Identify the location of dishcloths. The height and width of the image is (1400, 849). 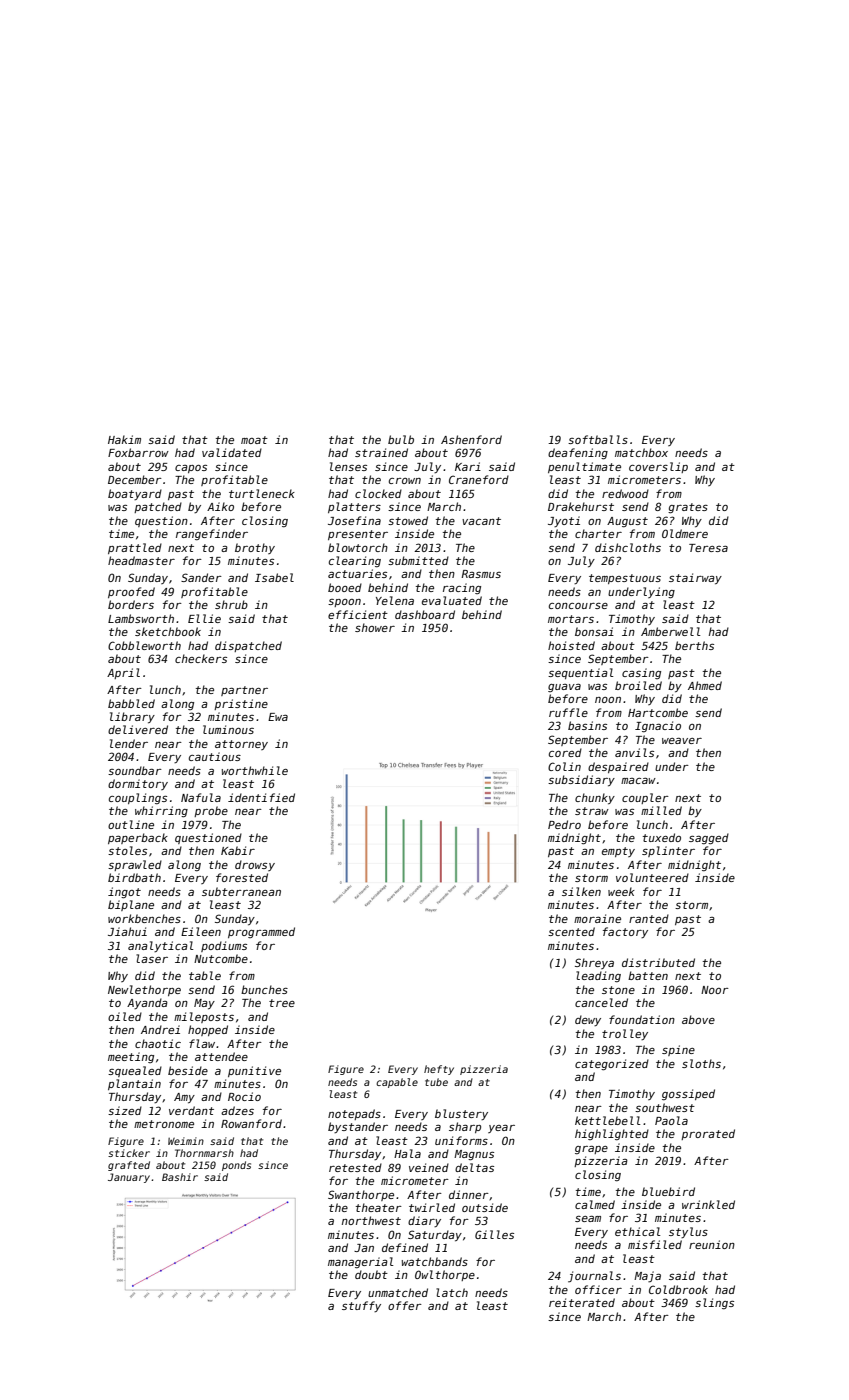
(628, 547).
